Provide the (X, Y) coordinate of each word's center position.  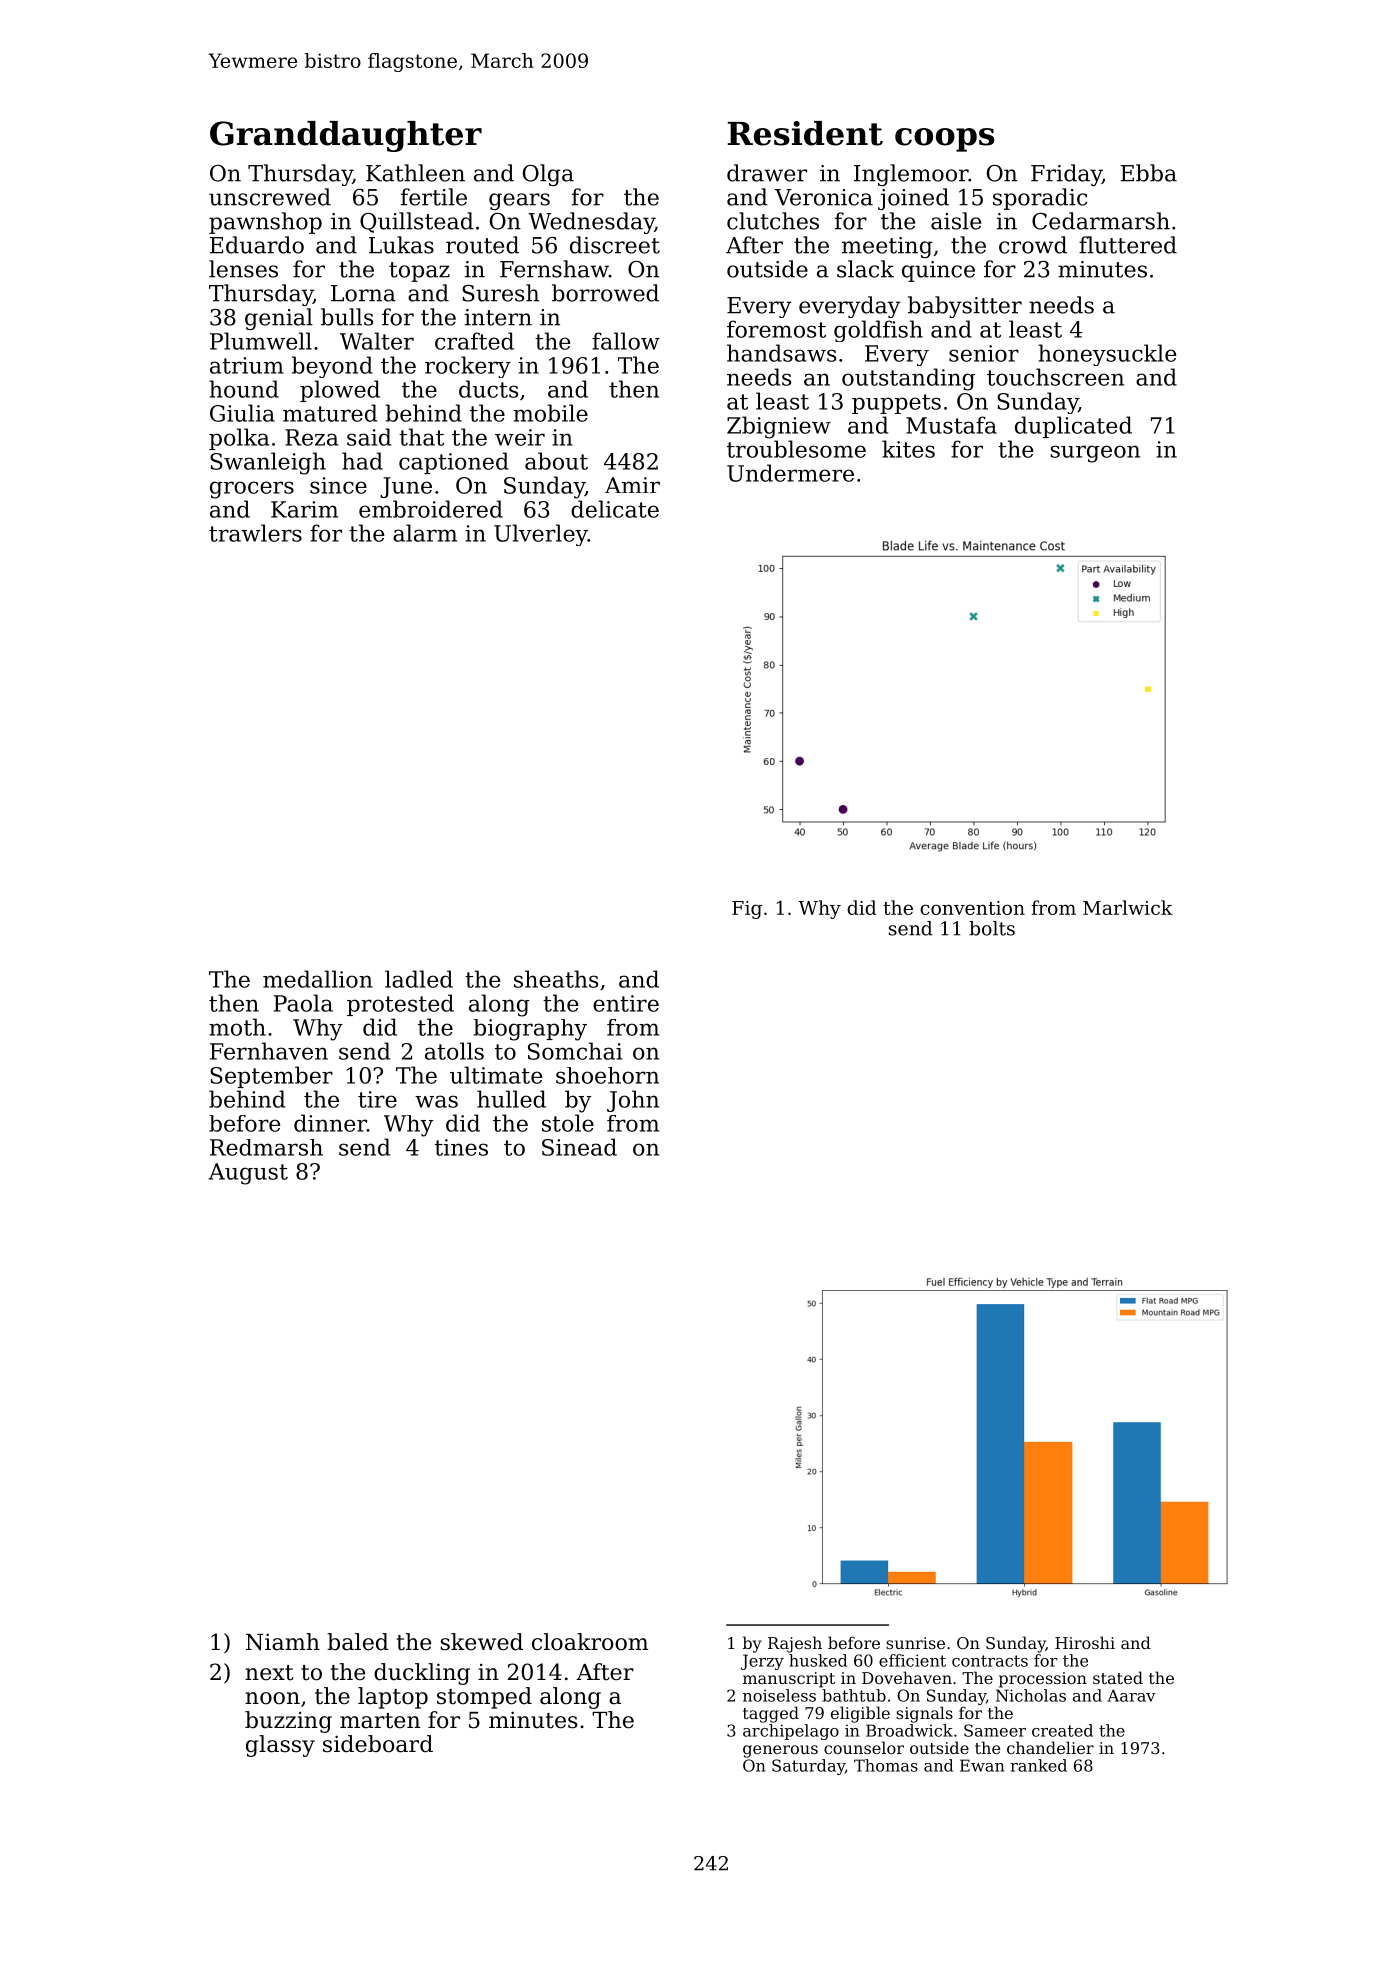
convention (972, 908)
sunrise (915, 1643)
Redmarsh (266, 1147)
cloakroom (590, 1642)
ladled (419, 979)
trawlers (255, 533)
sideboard (378, 1744)
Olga (548, 175)
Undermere (790, 473)
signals (924, 1714)
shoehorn (607, 1075)
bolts (992, 928)
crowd (1033, 245)
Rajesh (795, 1644)
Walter (377, 341)
